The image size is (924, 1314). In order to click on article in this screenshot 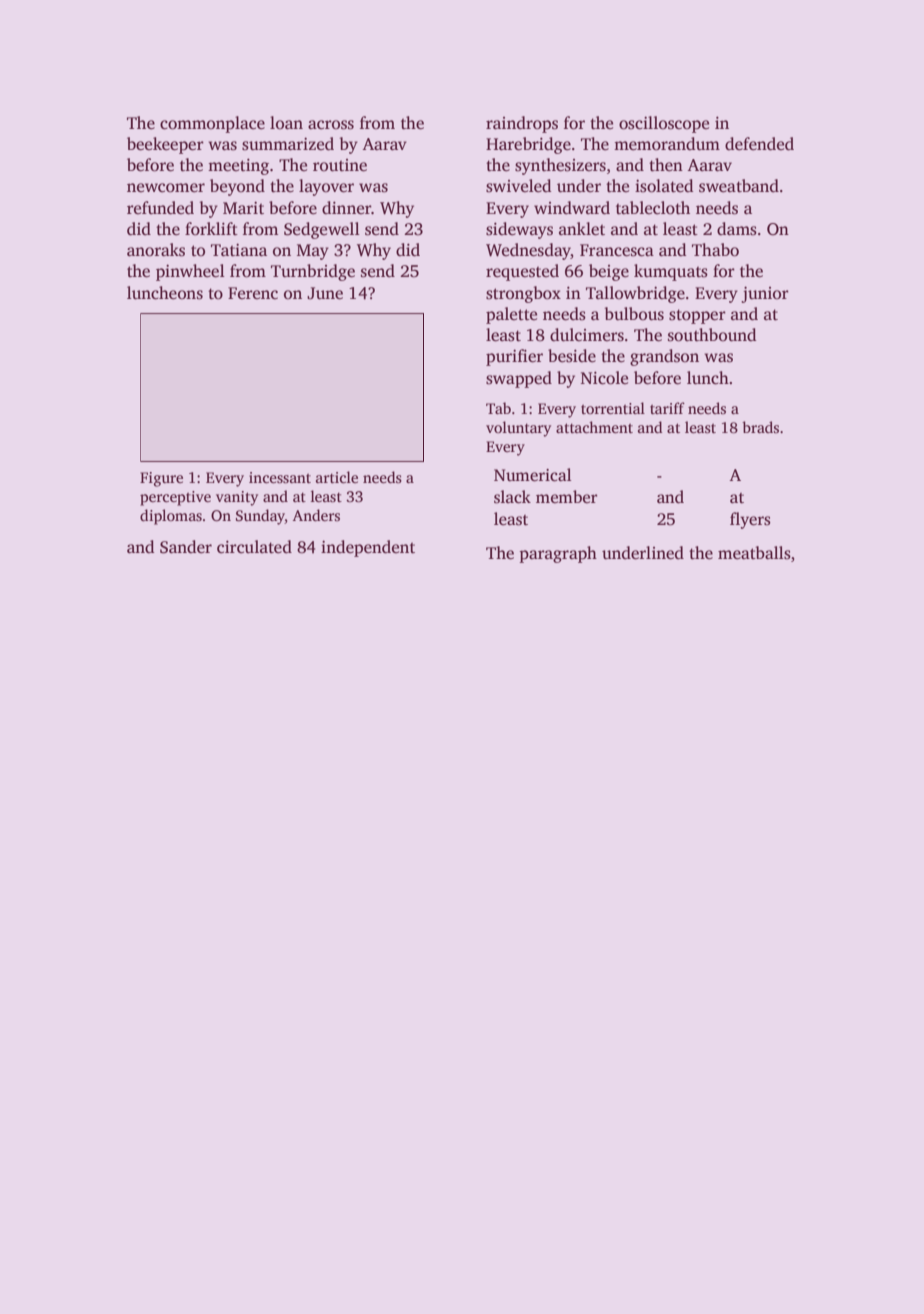, I will do `click(337, 477)`.
